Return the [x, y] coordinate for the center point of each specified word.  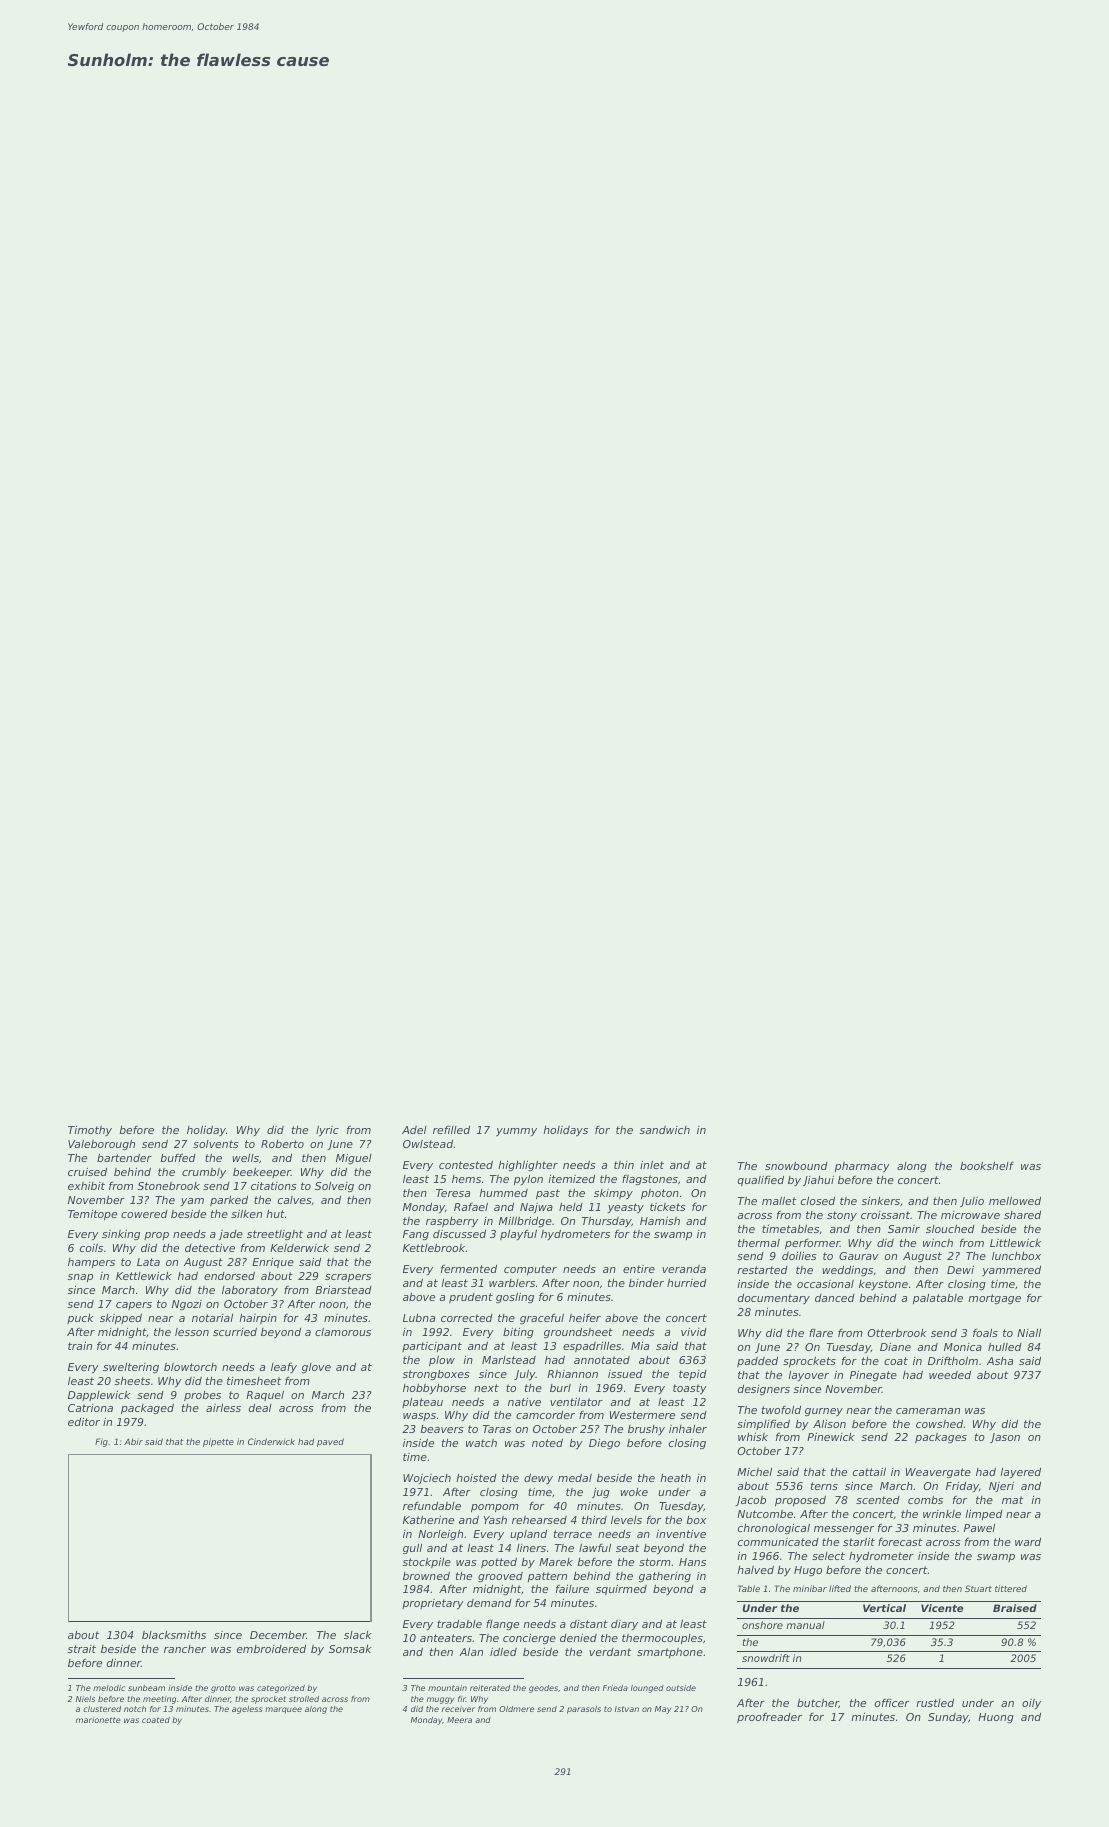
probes [202, 1396]
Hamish [660, 1220]
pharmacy [862, 1167]
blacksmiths [174, 1634]
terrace [573, 1534]
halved [755, 1570]
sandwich [664, 1130]
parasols [584, 1710]
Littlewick [1015, 1242]
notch [135, 1709]
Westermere [642, 1415]
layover [808, 1376]
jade [231, 1235]
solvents [216, 1144]
